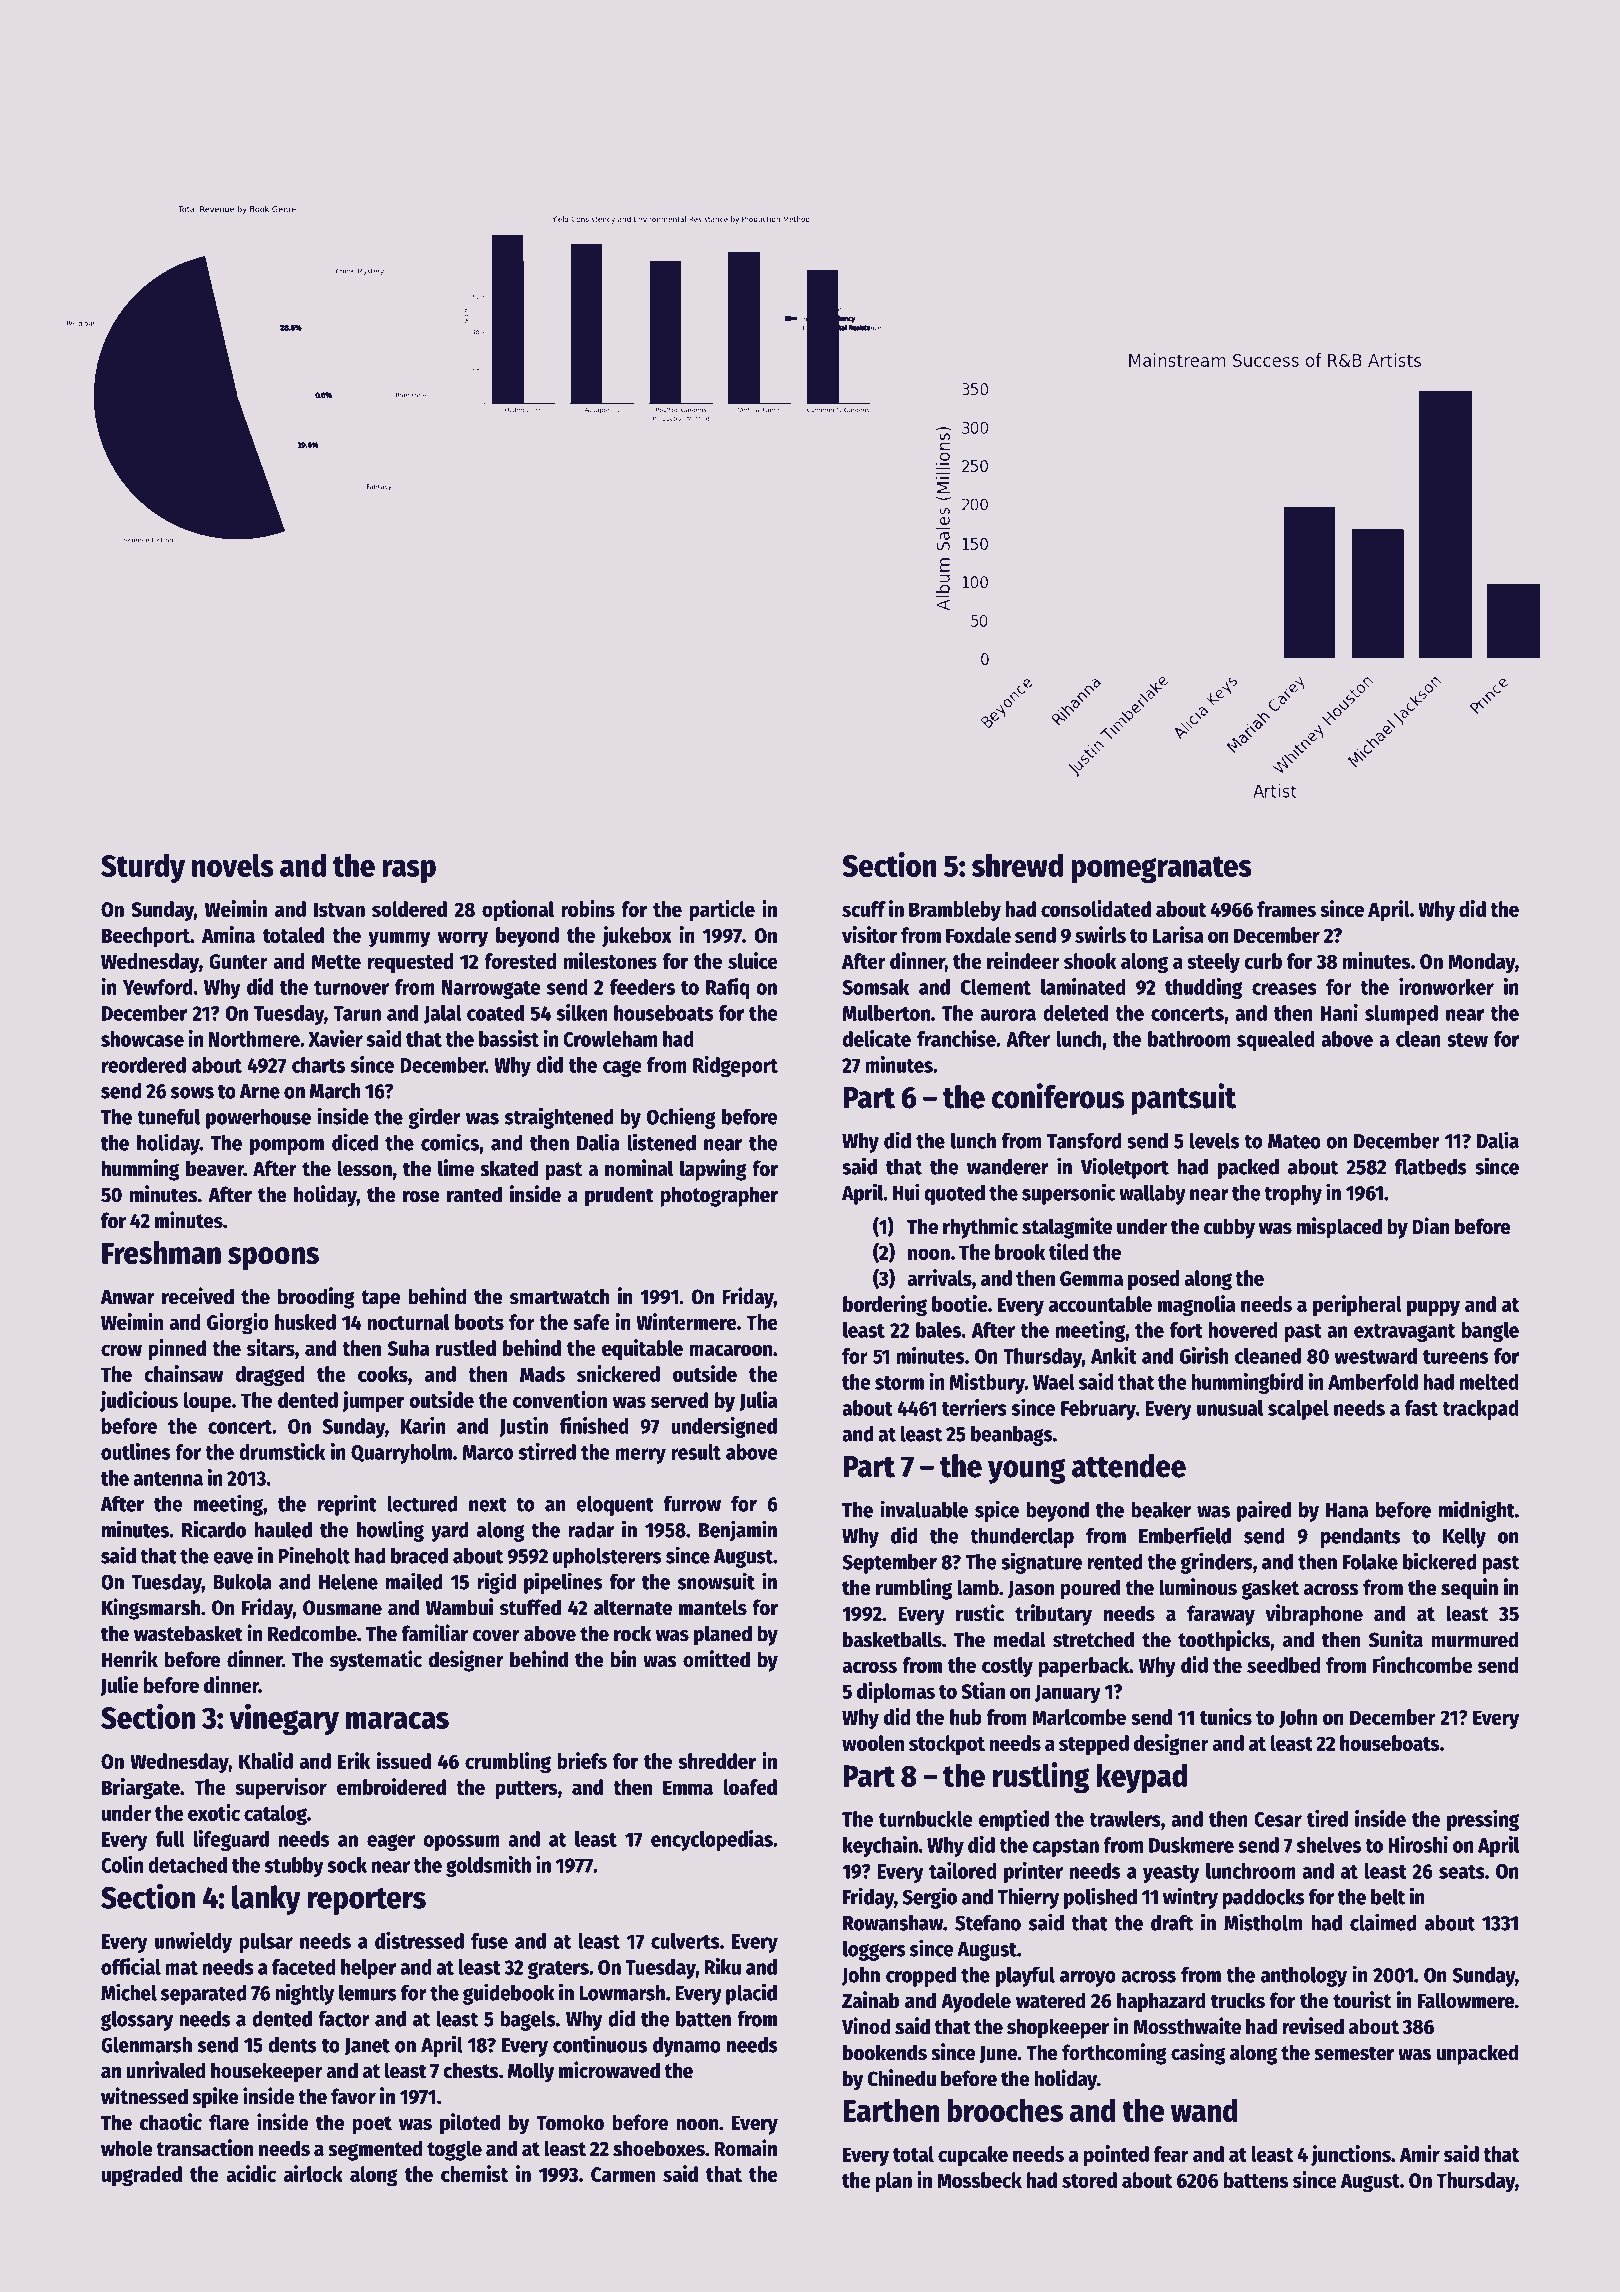  Describe the element at coordinates (489, 1941) in the screenshot. I see `fuse` at that location.
